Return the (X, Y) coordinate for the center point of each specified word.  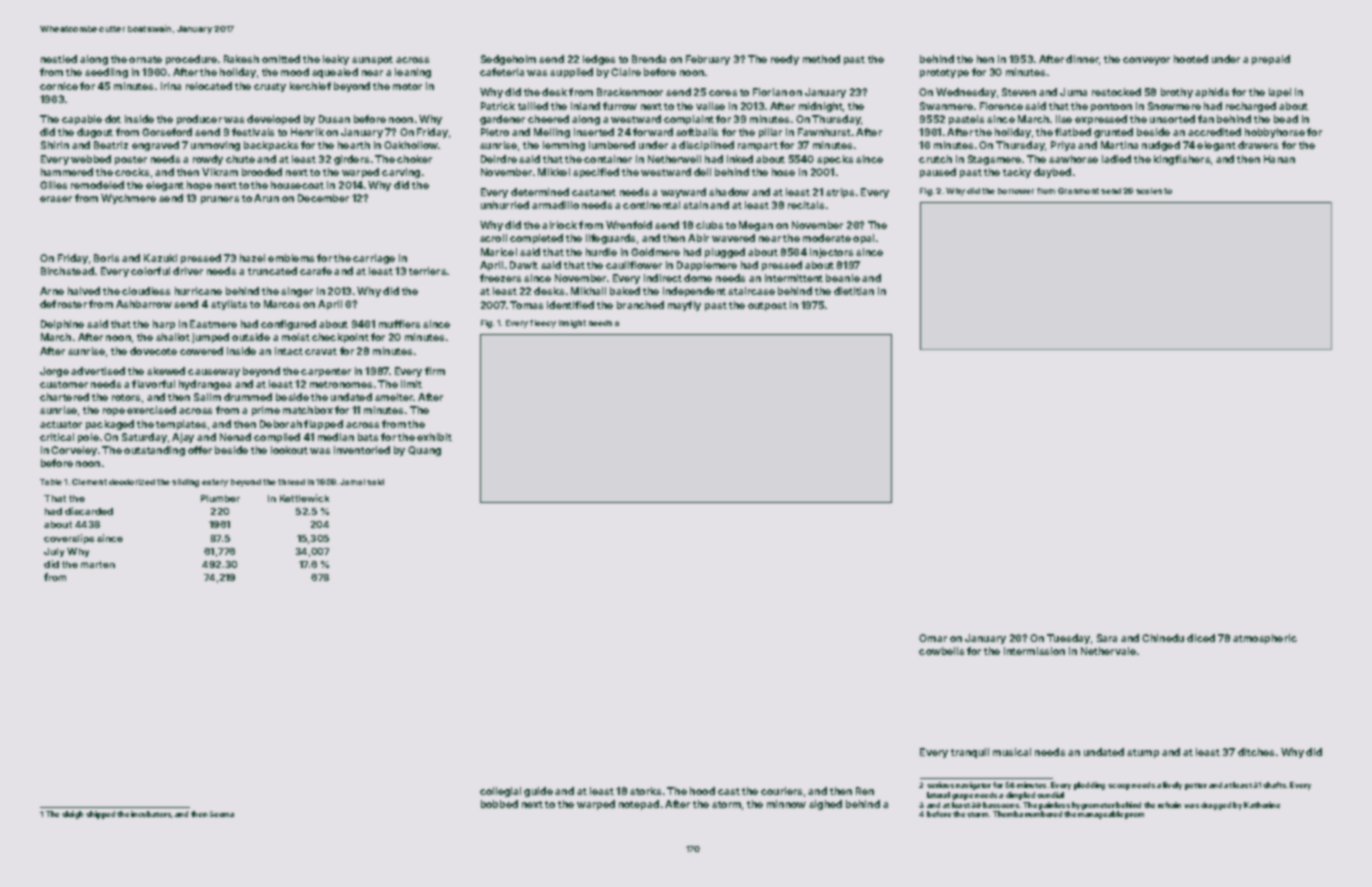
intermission (1034, 651)
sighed (825, 805)
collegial (500, 792)
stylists (229, 305)
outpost (767, 306)
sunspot (372, 60)
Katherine (1262, 805)
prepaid (1271, 60)
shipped (100, 815)
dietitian (854, 291)
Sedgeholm (508, 60)
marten (98, 564)
